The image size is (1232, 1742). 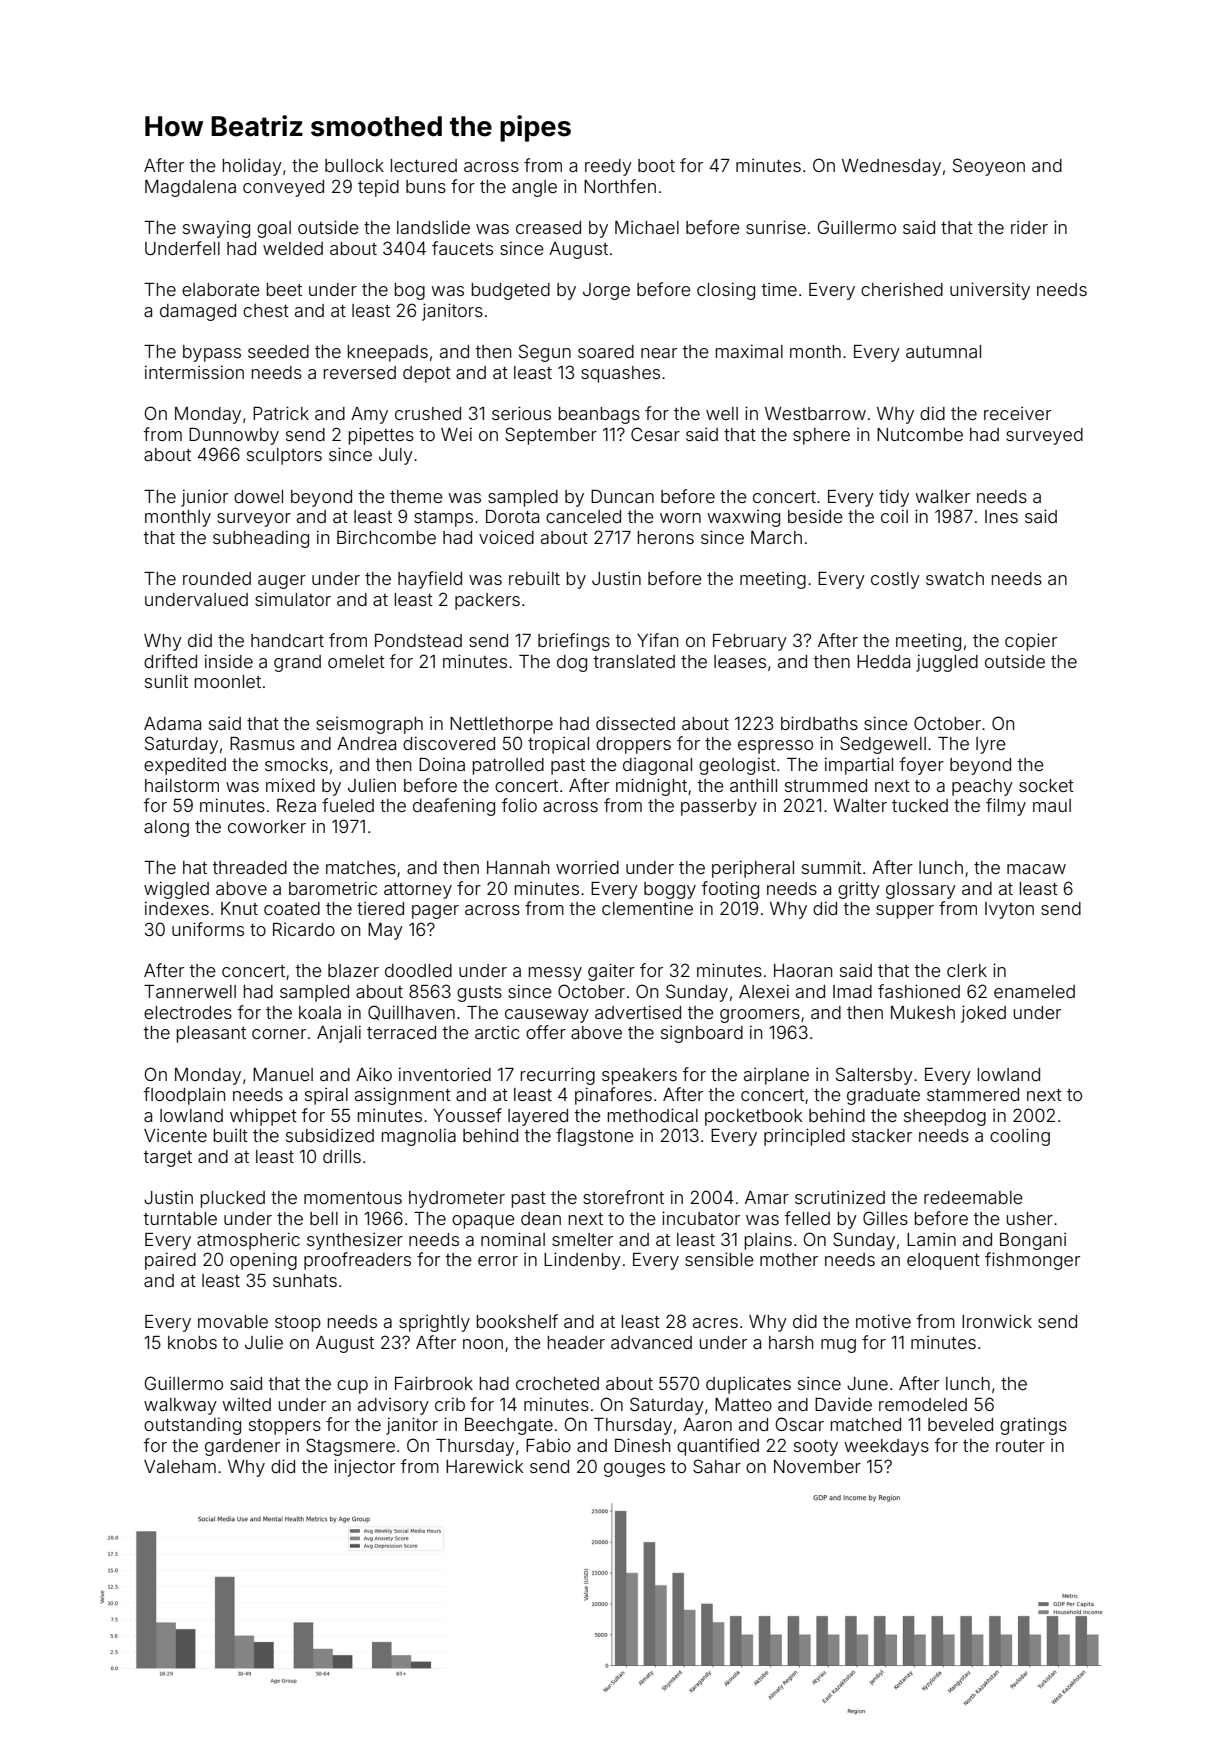 What do you see at coordinates (883, 1321) in the screenshot?
I see `motive` at bounding box center [883, 1321].
